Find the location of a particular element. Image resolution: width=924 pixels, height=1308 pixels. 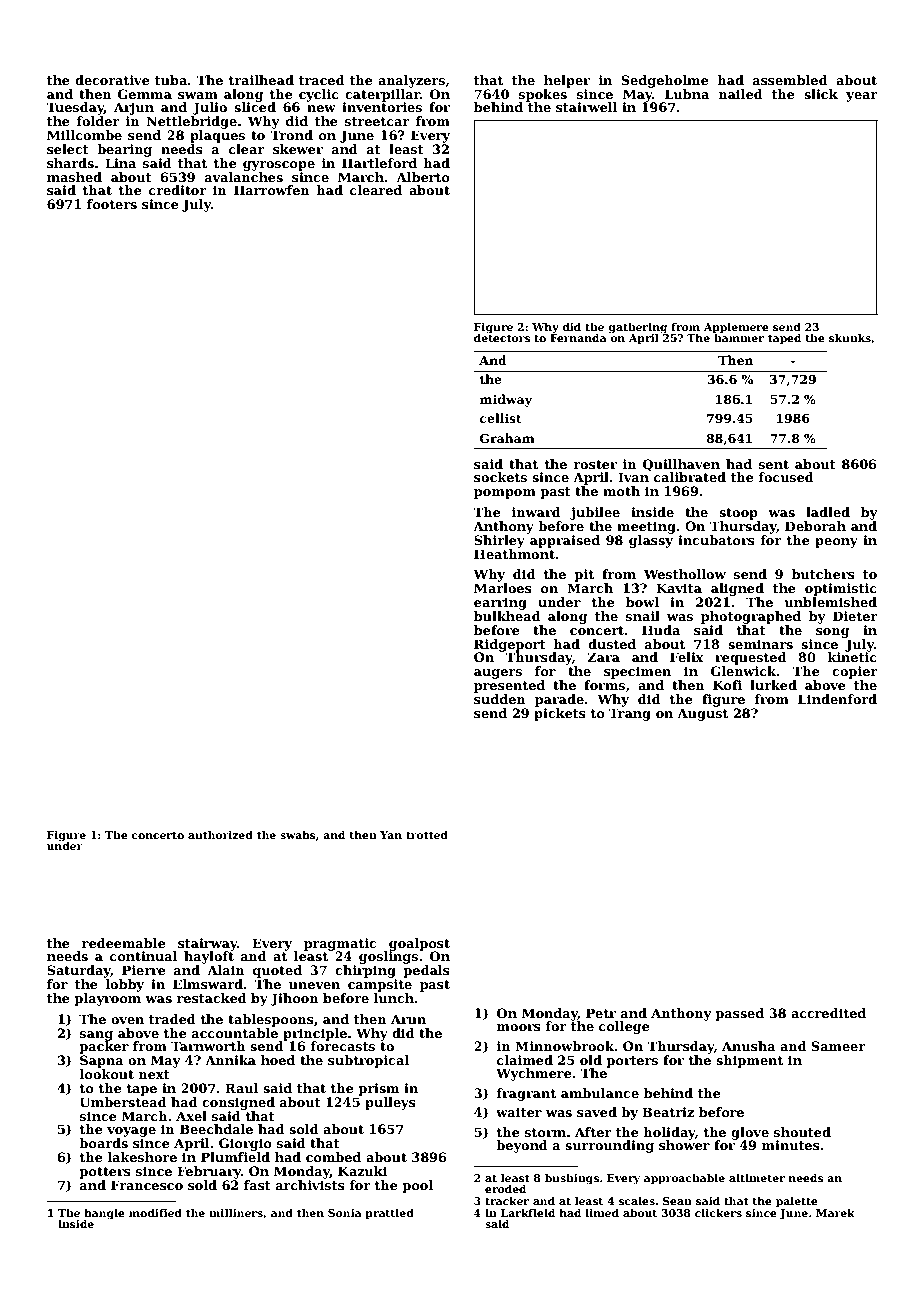

pickets is located at coordinates (560, 714).
